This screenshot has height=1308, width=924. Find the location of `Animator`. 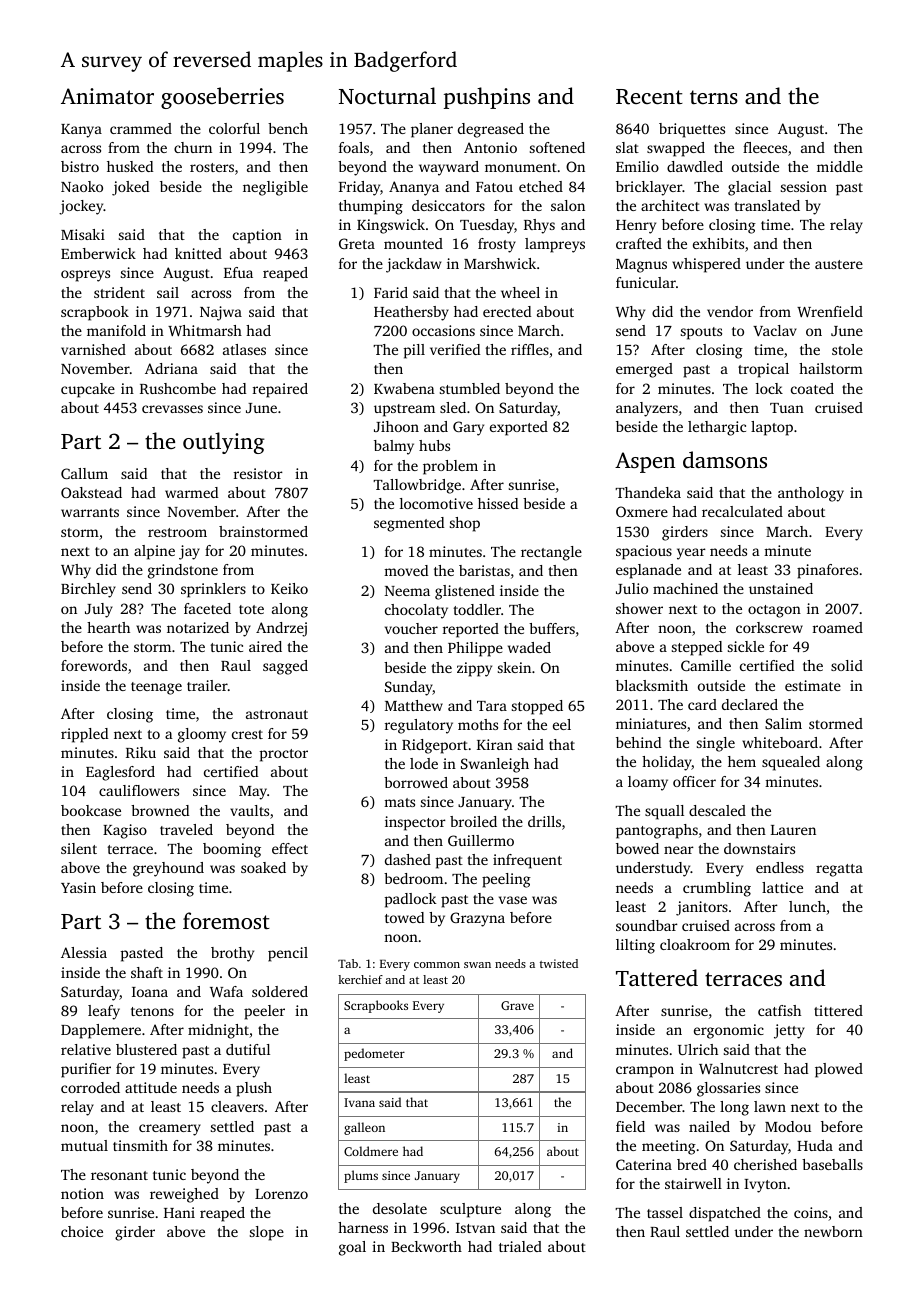

Animator is located at coordinates (107, 96).
